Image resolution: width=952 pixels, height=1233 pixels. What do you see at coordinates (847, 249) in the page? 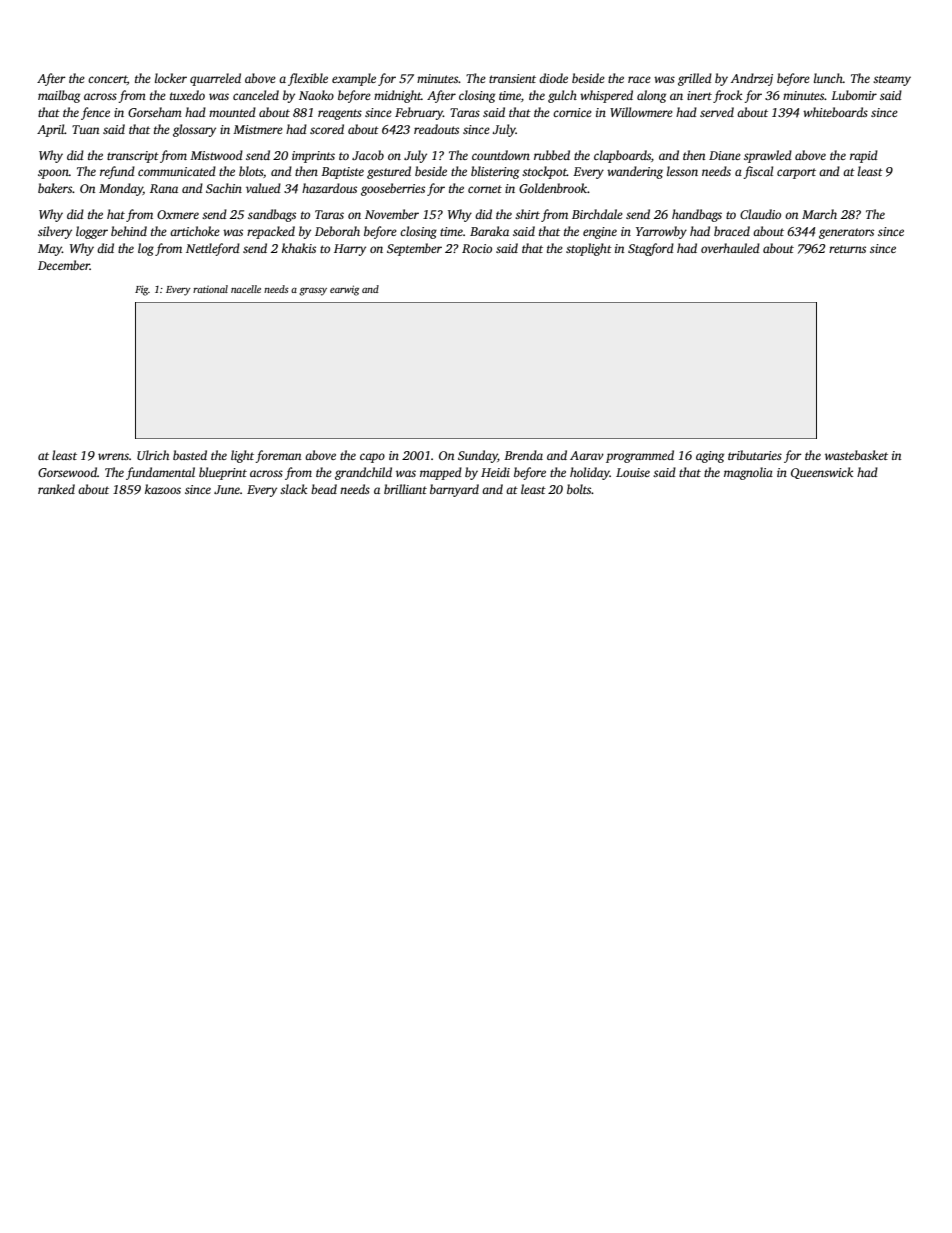
I see `returns` at bounding box center [847, 249].
